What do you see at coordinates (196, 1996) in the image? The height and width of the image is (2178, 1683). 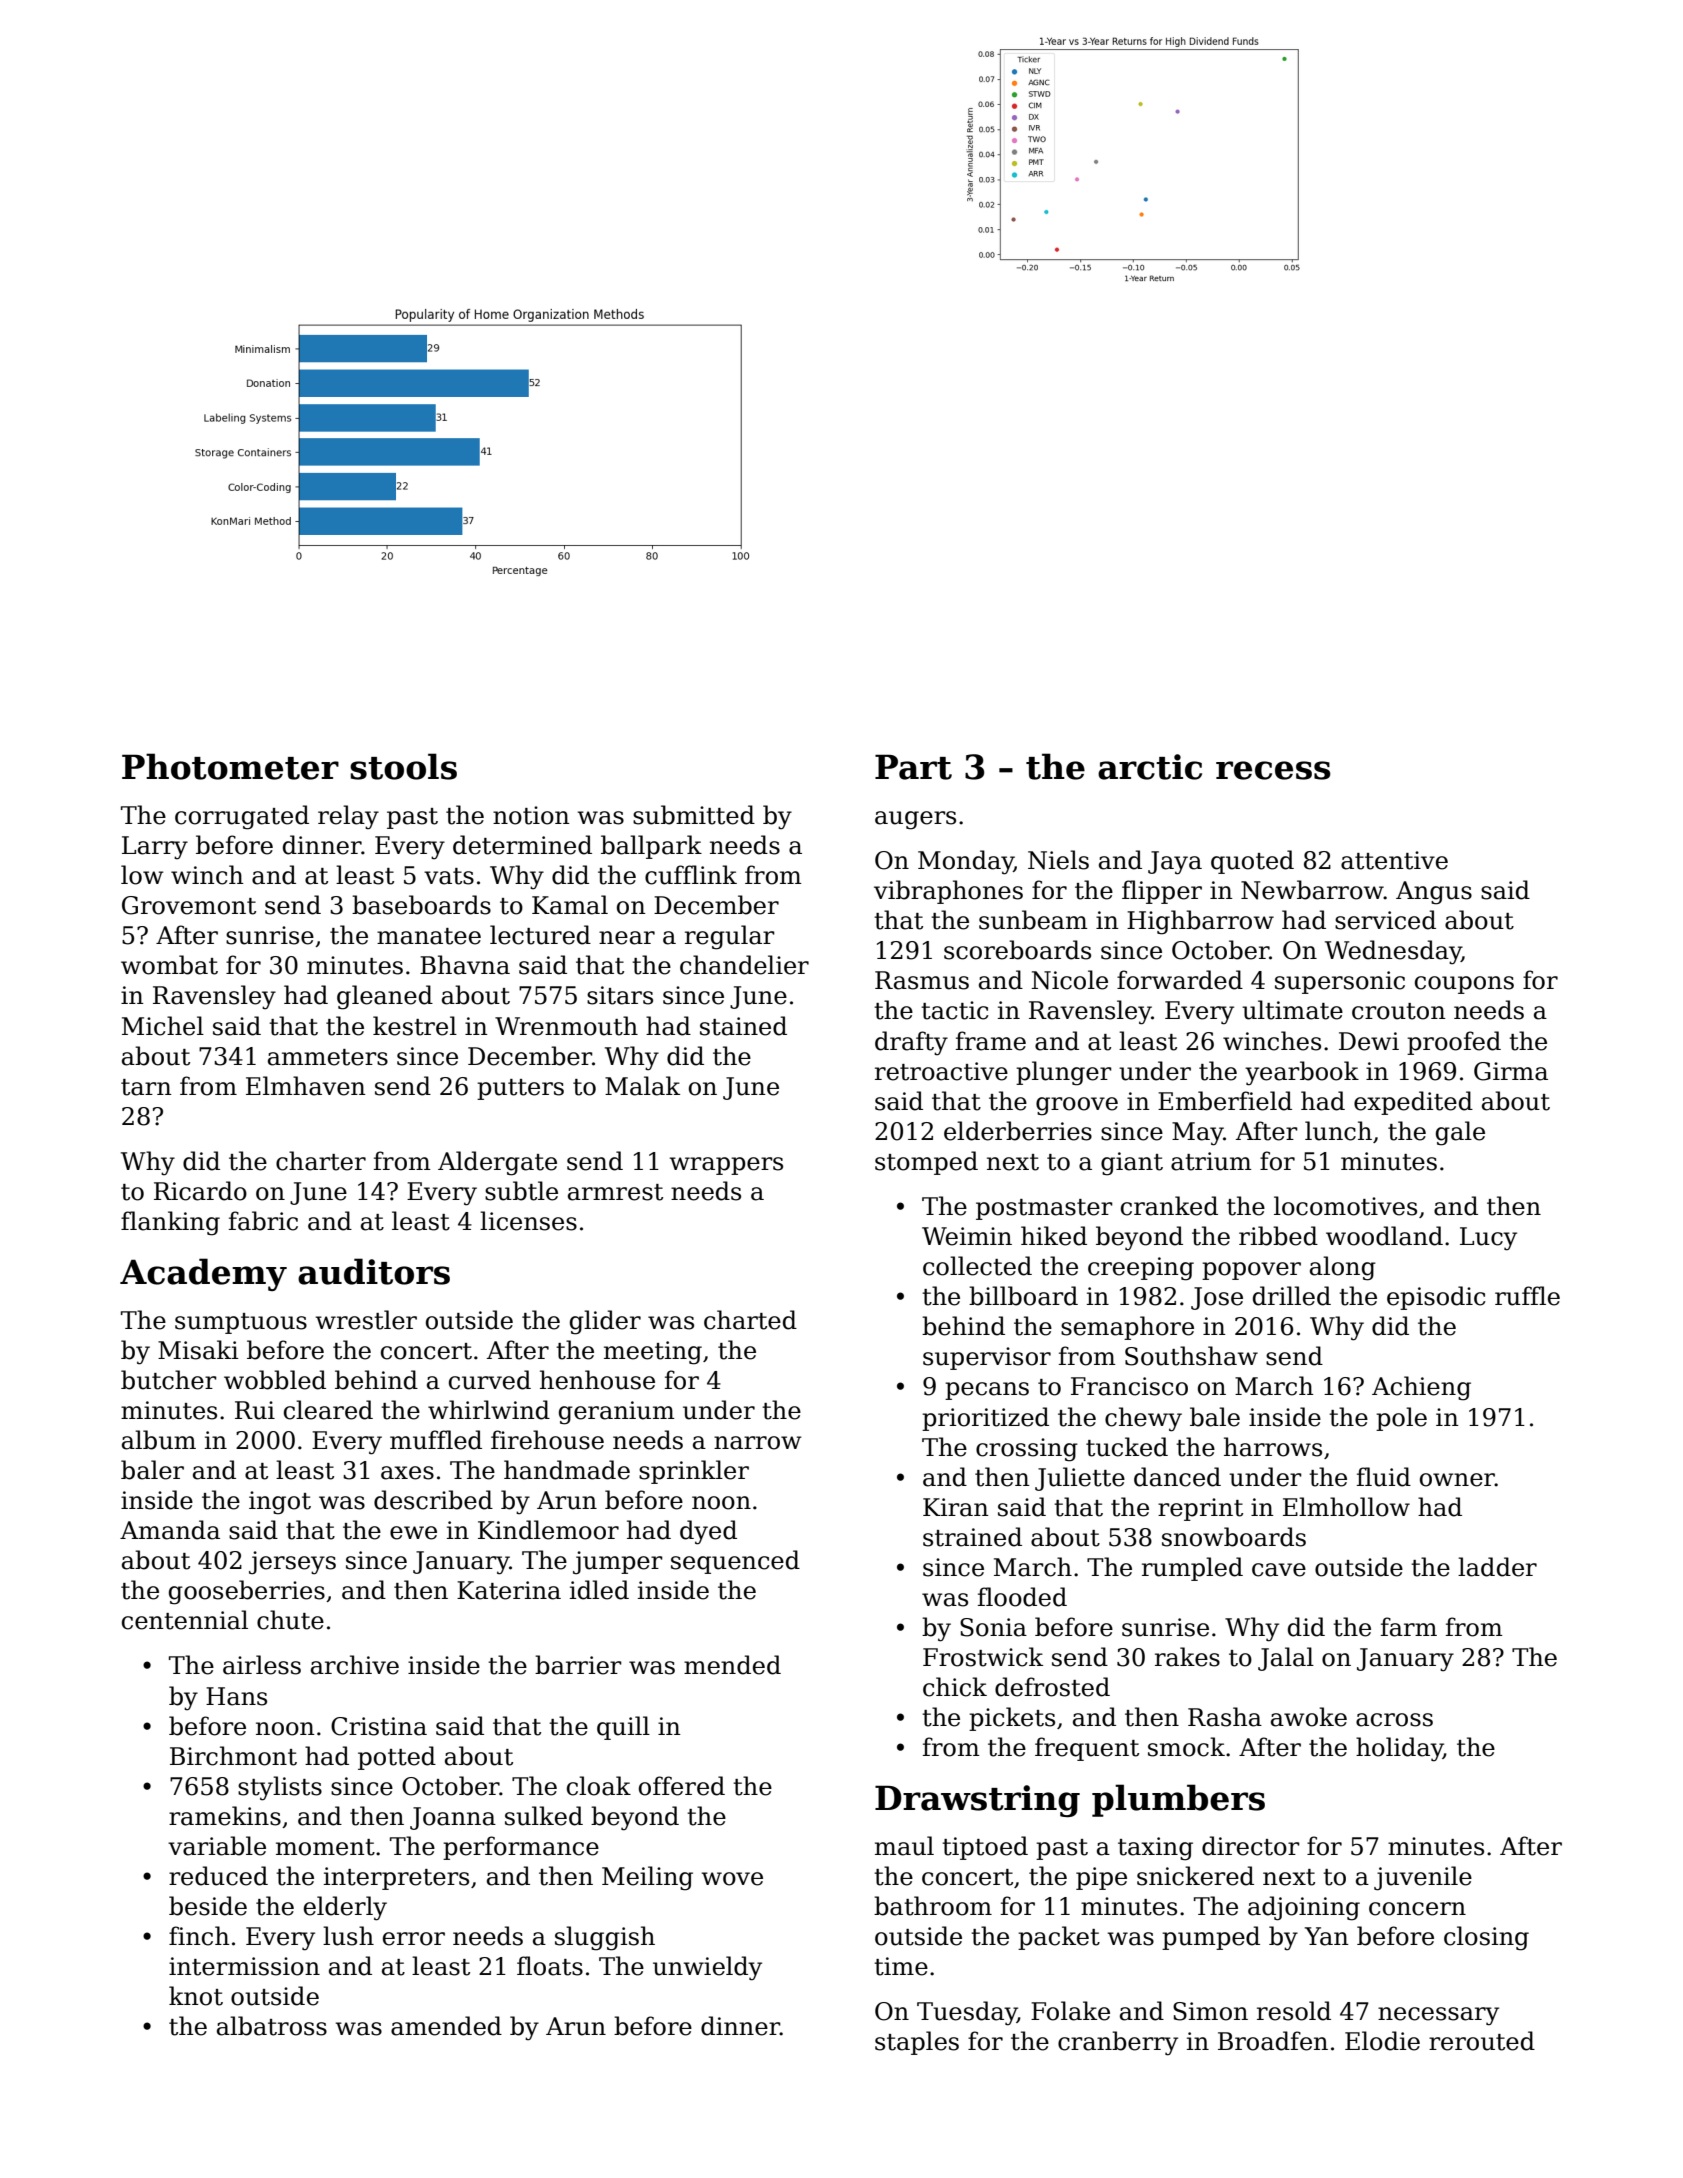 I see `knot` at bounding box center [196, 1996].
